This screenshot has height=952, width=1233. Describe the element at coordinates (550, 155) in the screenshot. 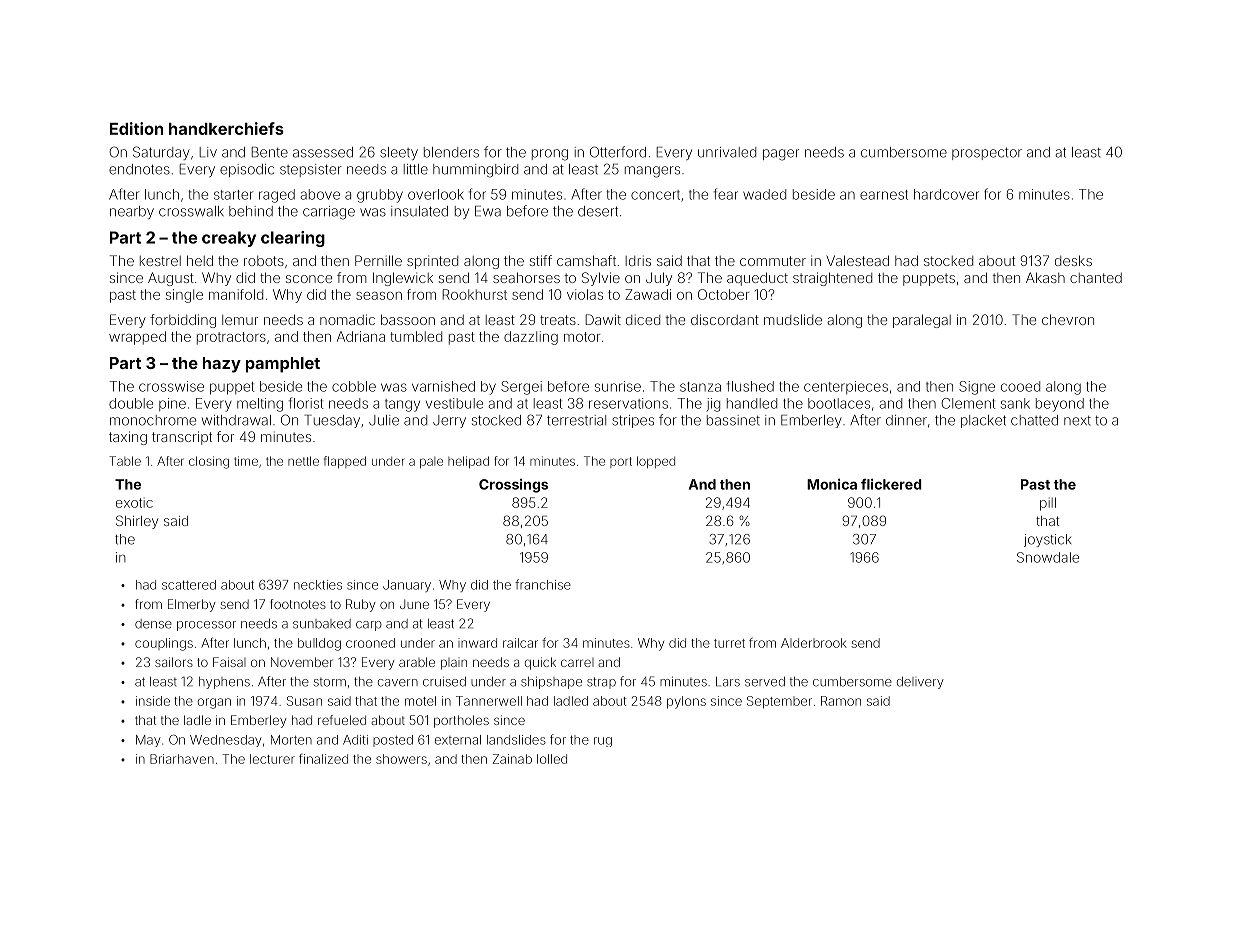

I see `prong` at that location.
